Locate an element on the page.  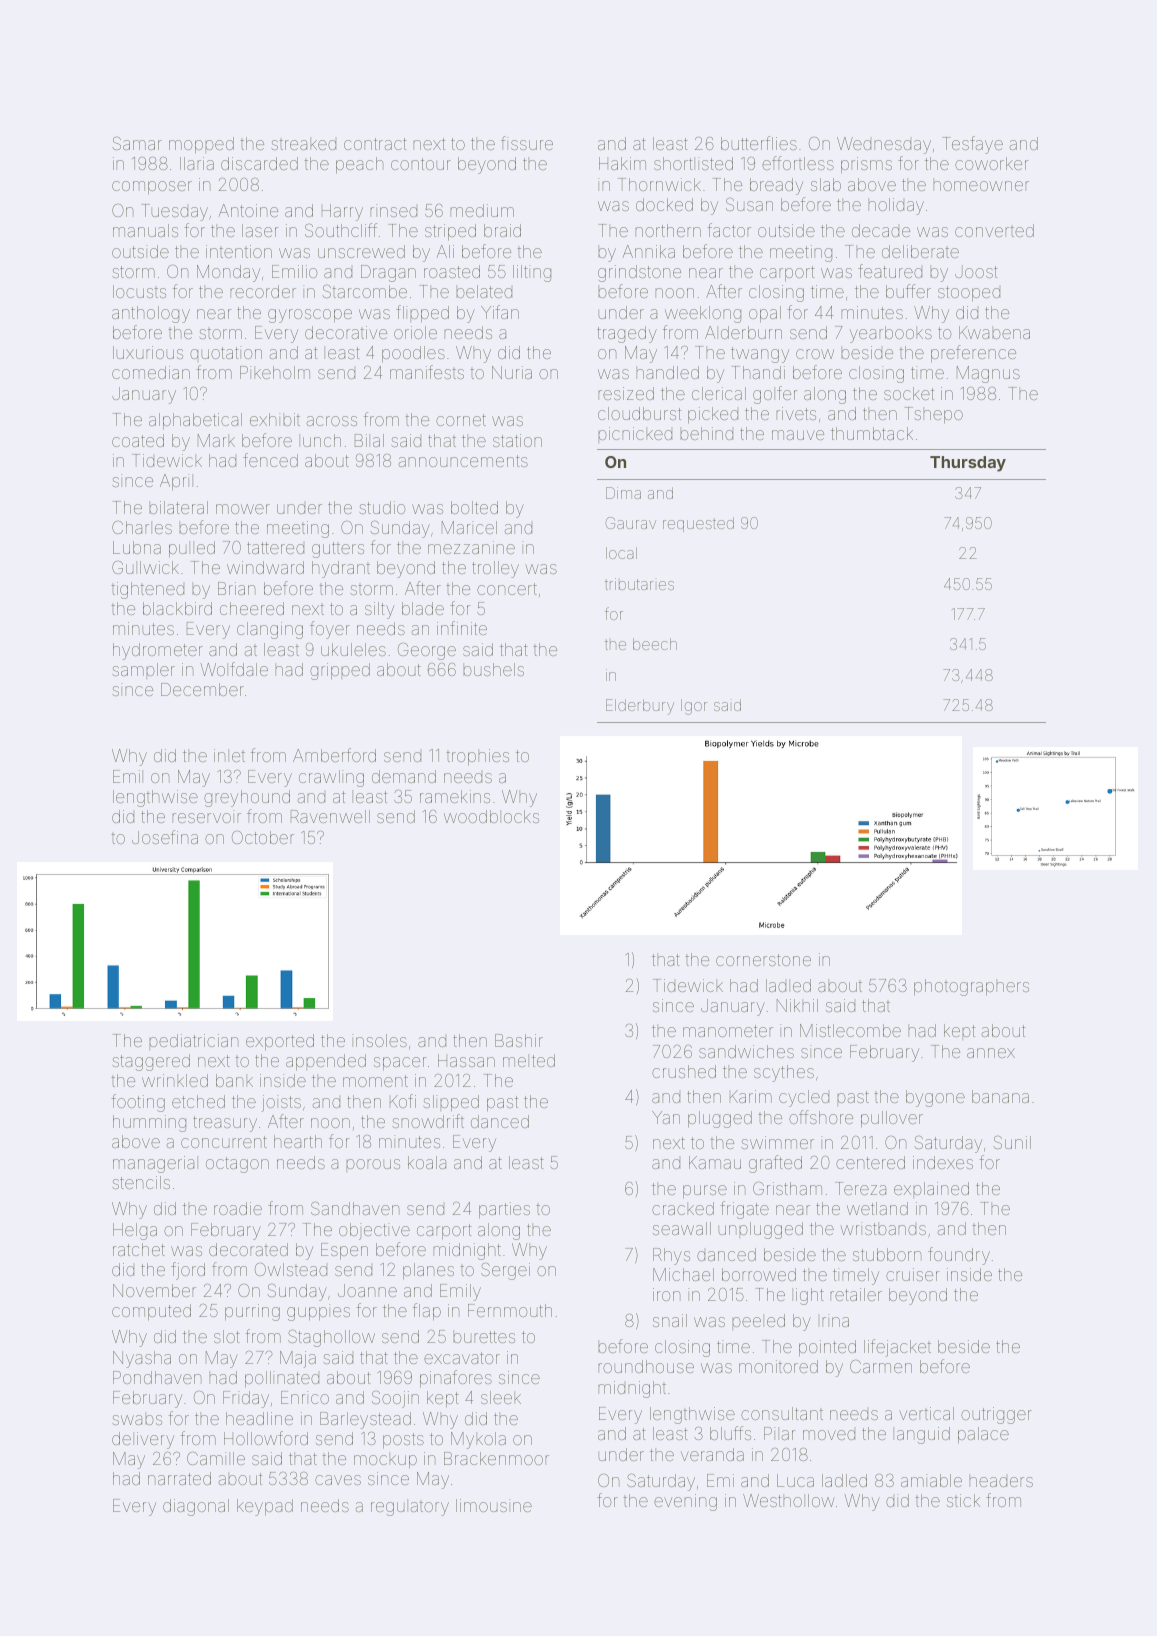
moment is located at coordinates (375, 1081).
